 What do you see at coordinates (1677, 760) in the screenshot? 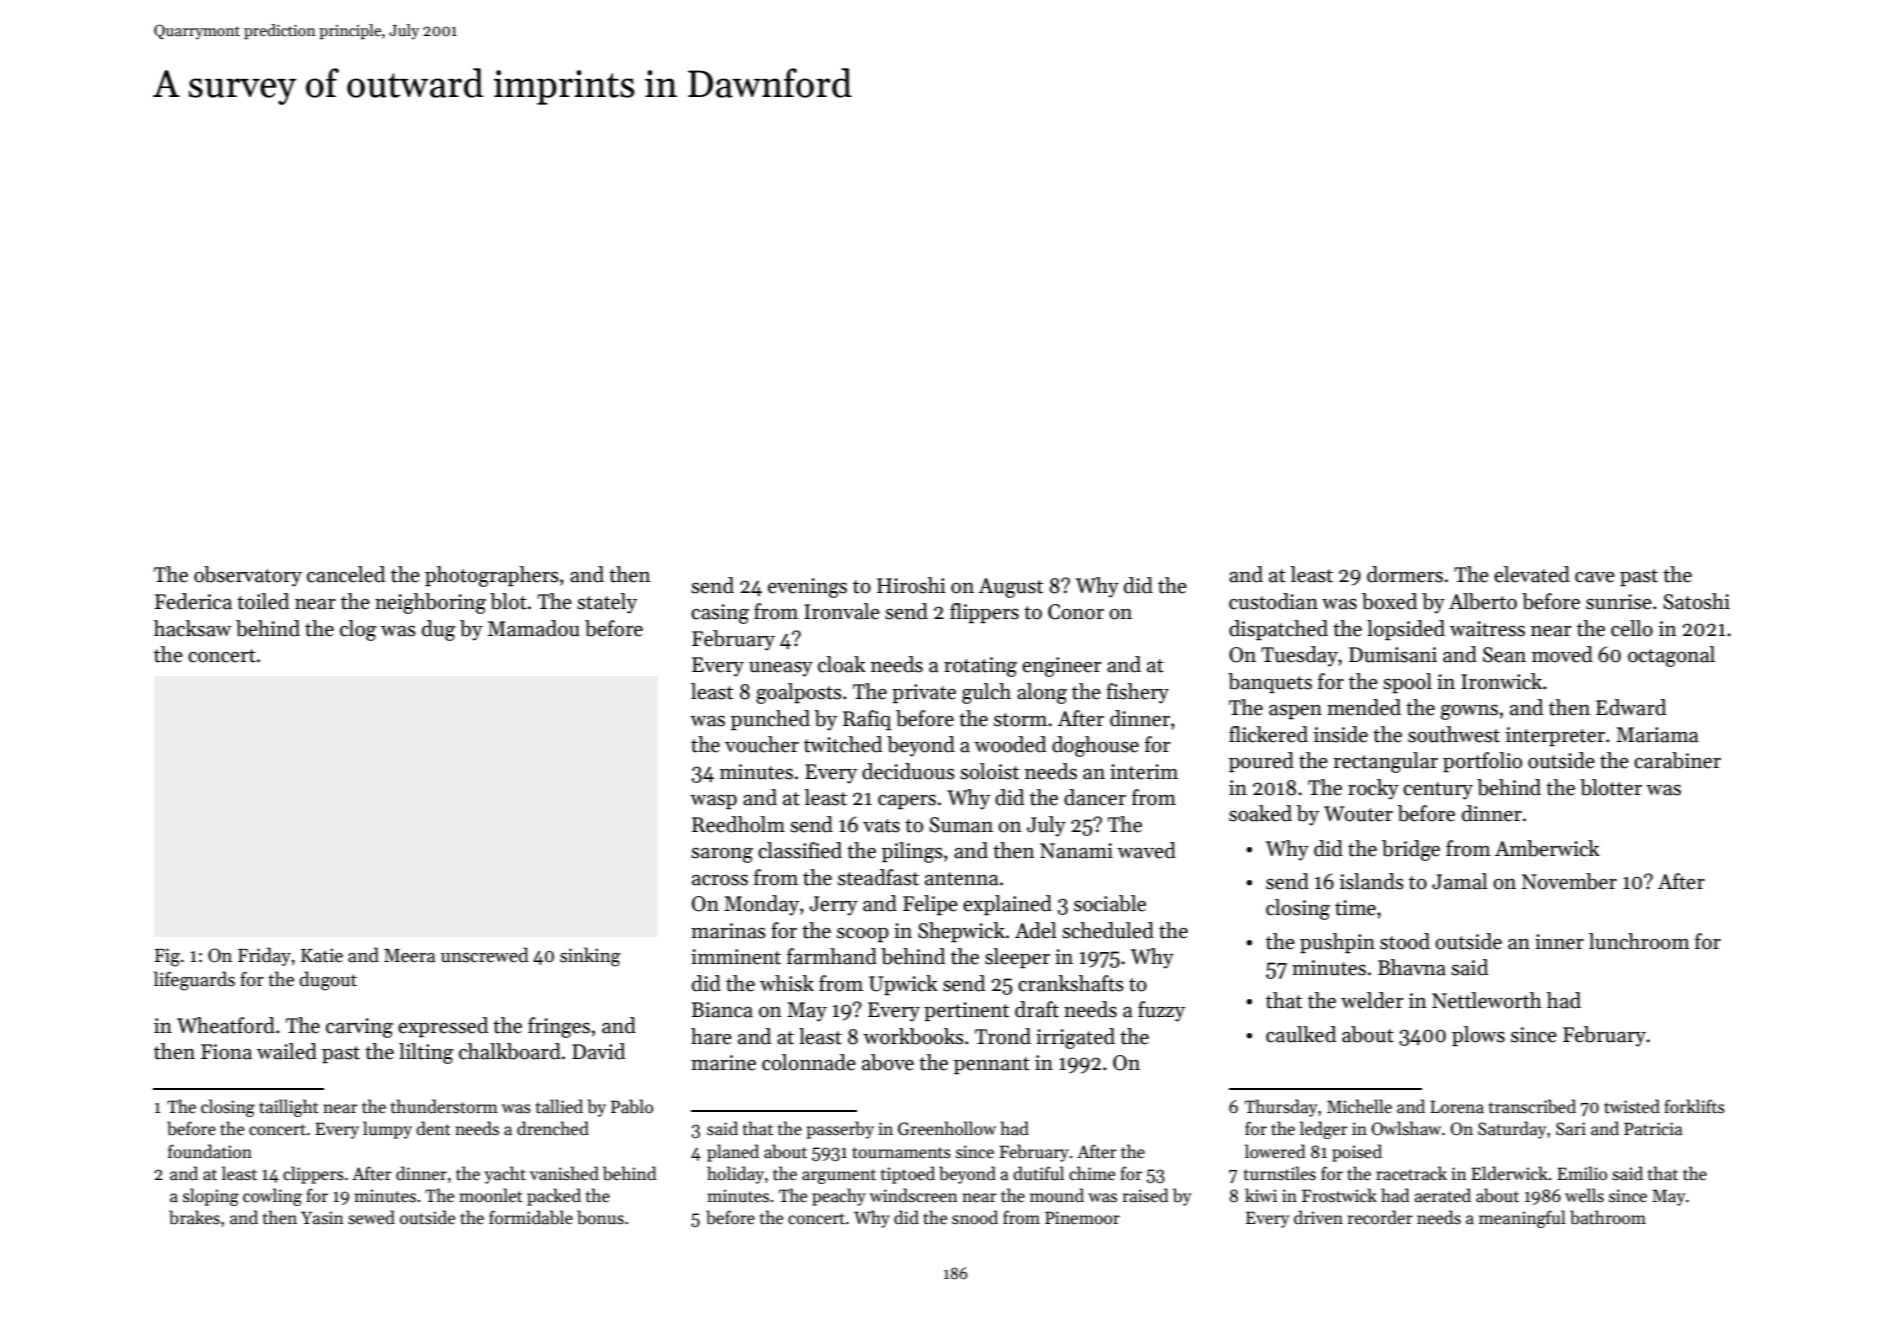
I see `carabiner` at bounding box center [1677, 760].
